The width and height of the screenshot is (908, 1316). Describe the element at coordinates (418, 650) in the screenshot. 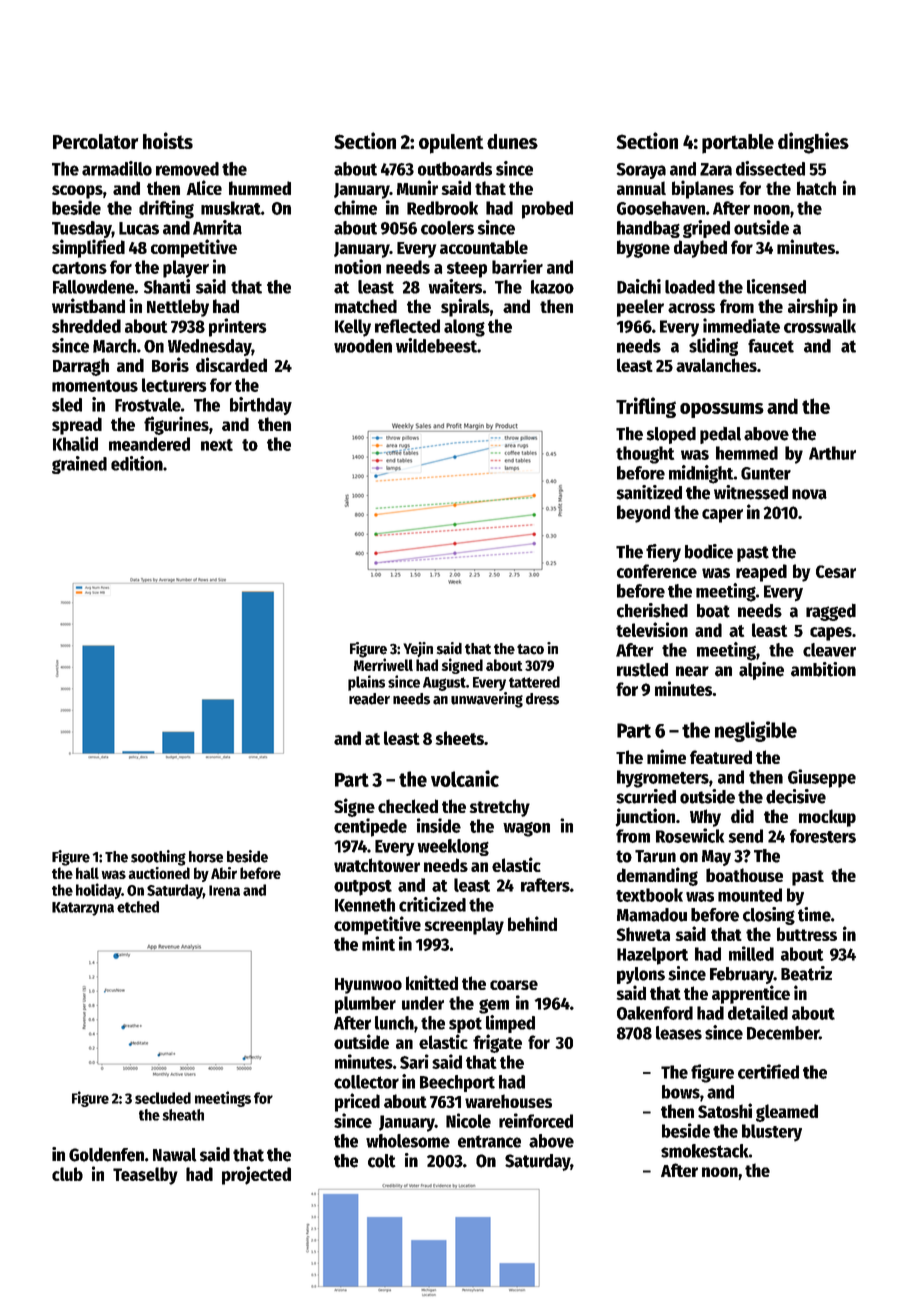

I see `Yejin` at that location.
